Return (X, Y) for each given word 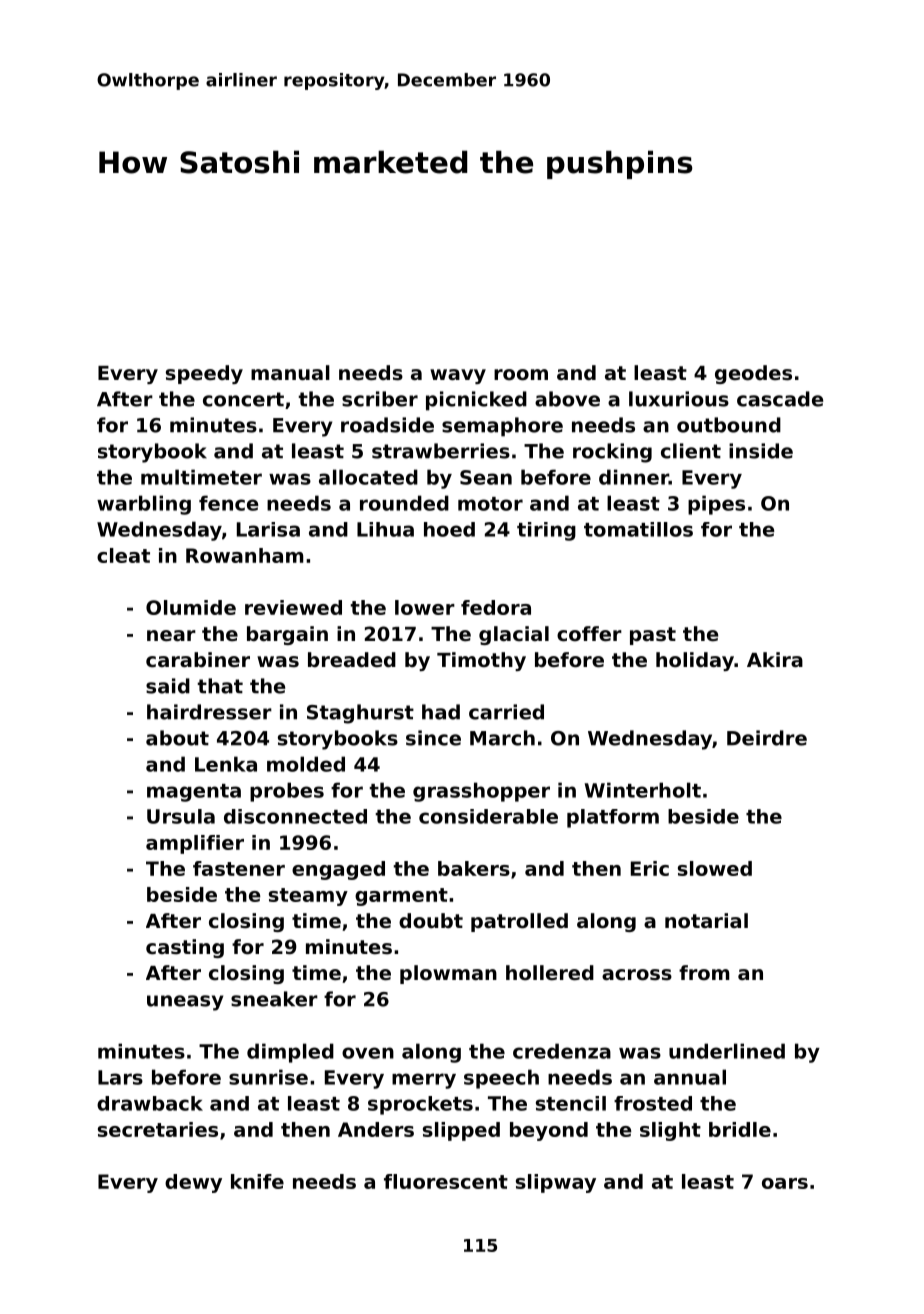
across (637, 975)
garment (401, 897)
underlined (727, 1051)
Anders (376, 1129)
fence (228, 503)
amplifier (195, 844)
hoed (449, 529)
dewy (193, 1183)
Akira (775, 660)
